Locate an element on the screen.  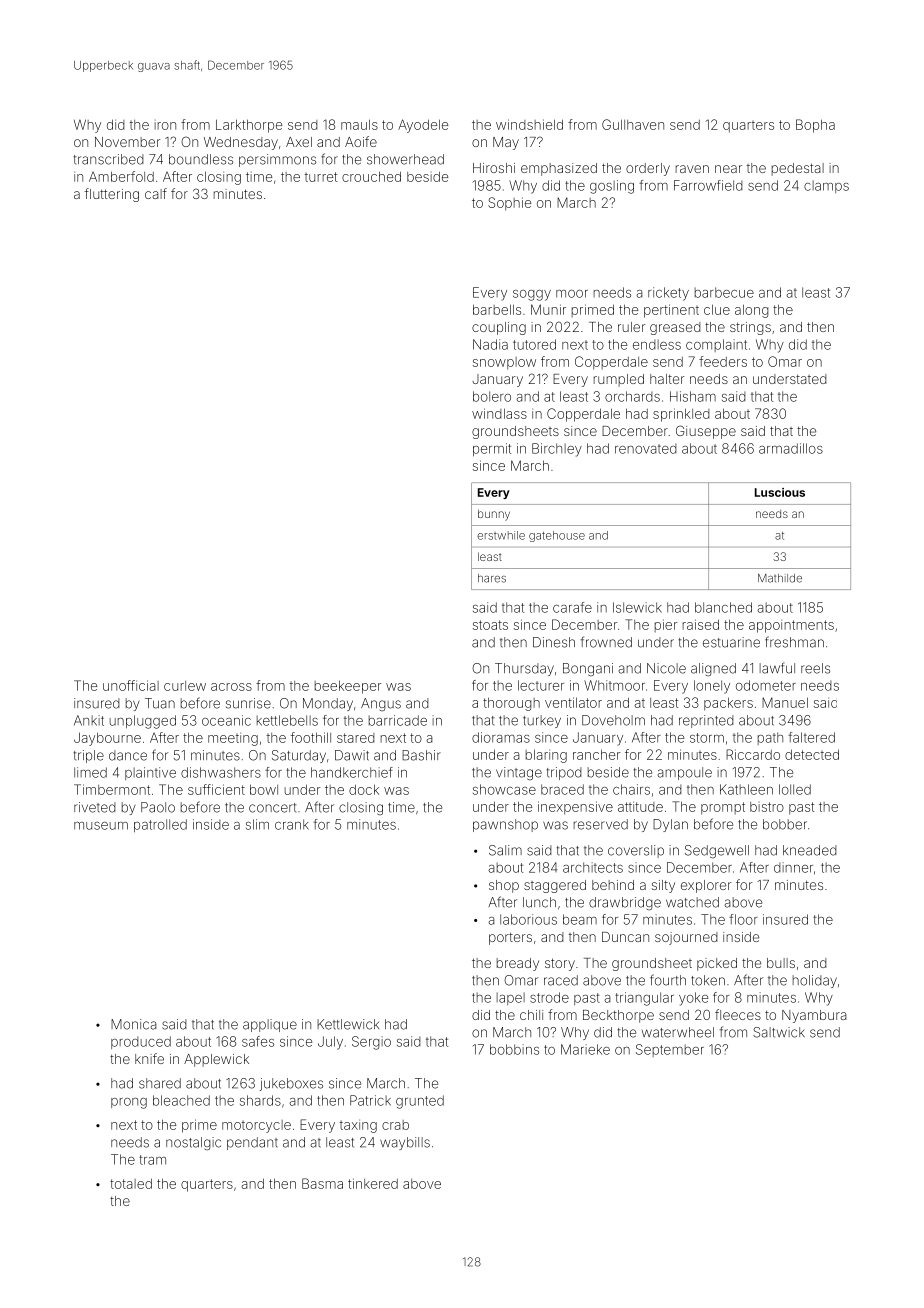
snowplow is located at coordinates (504, 363).
